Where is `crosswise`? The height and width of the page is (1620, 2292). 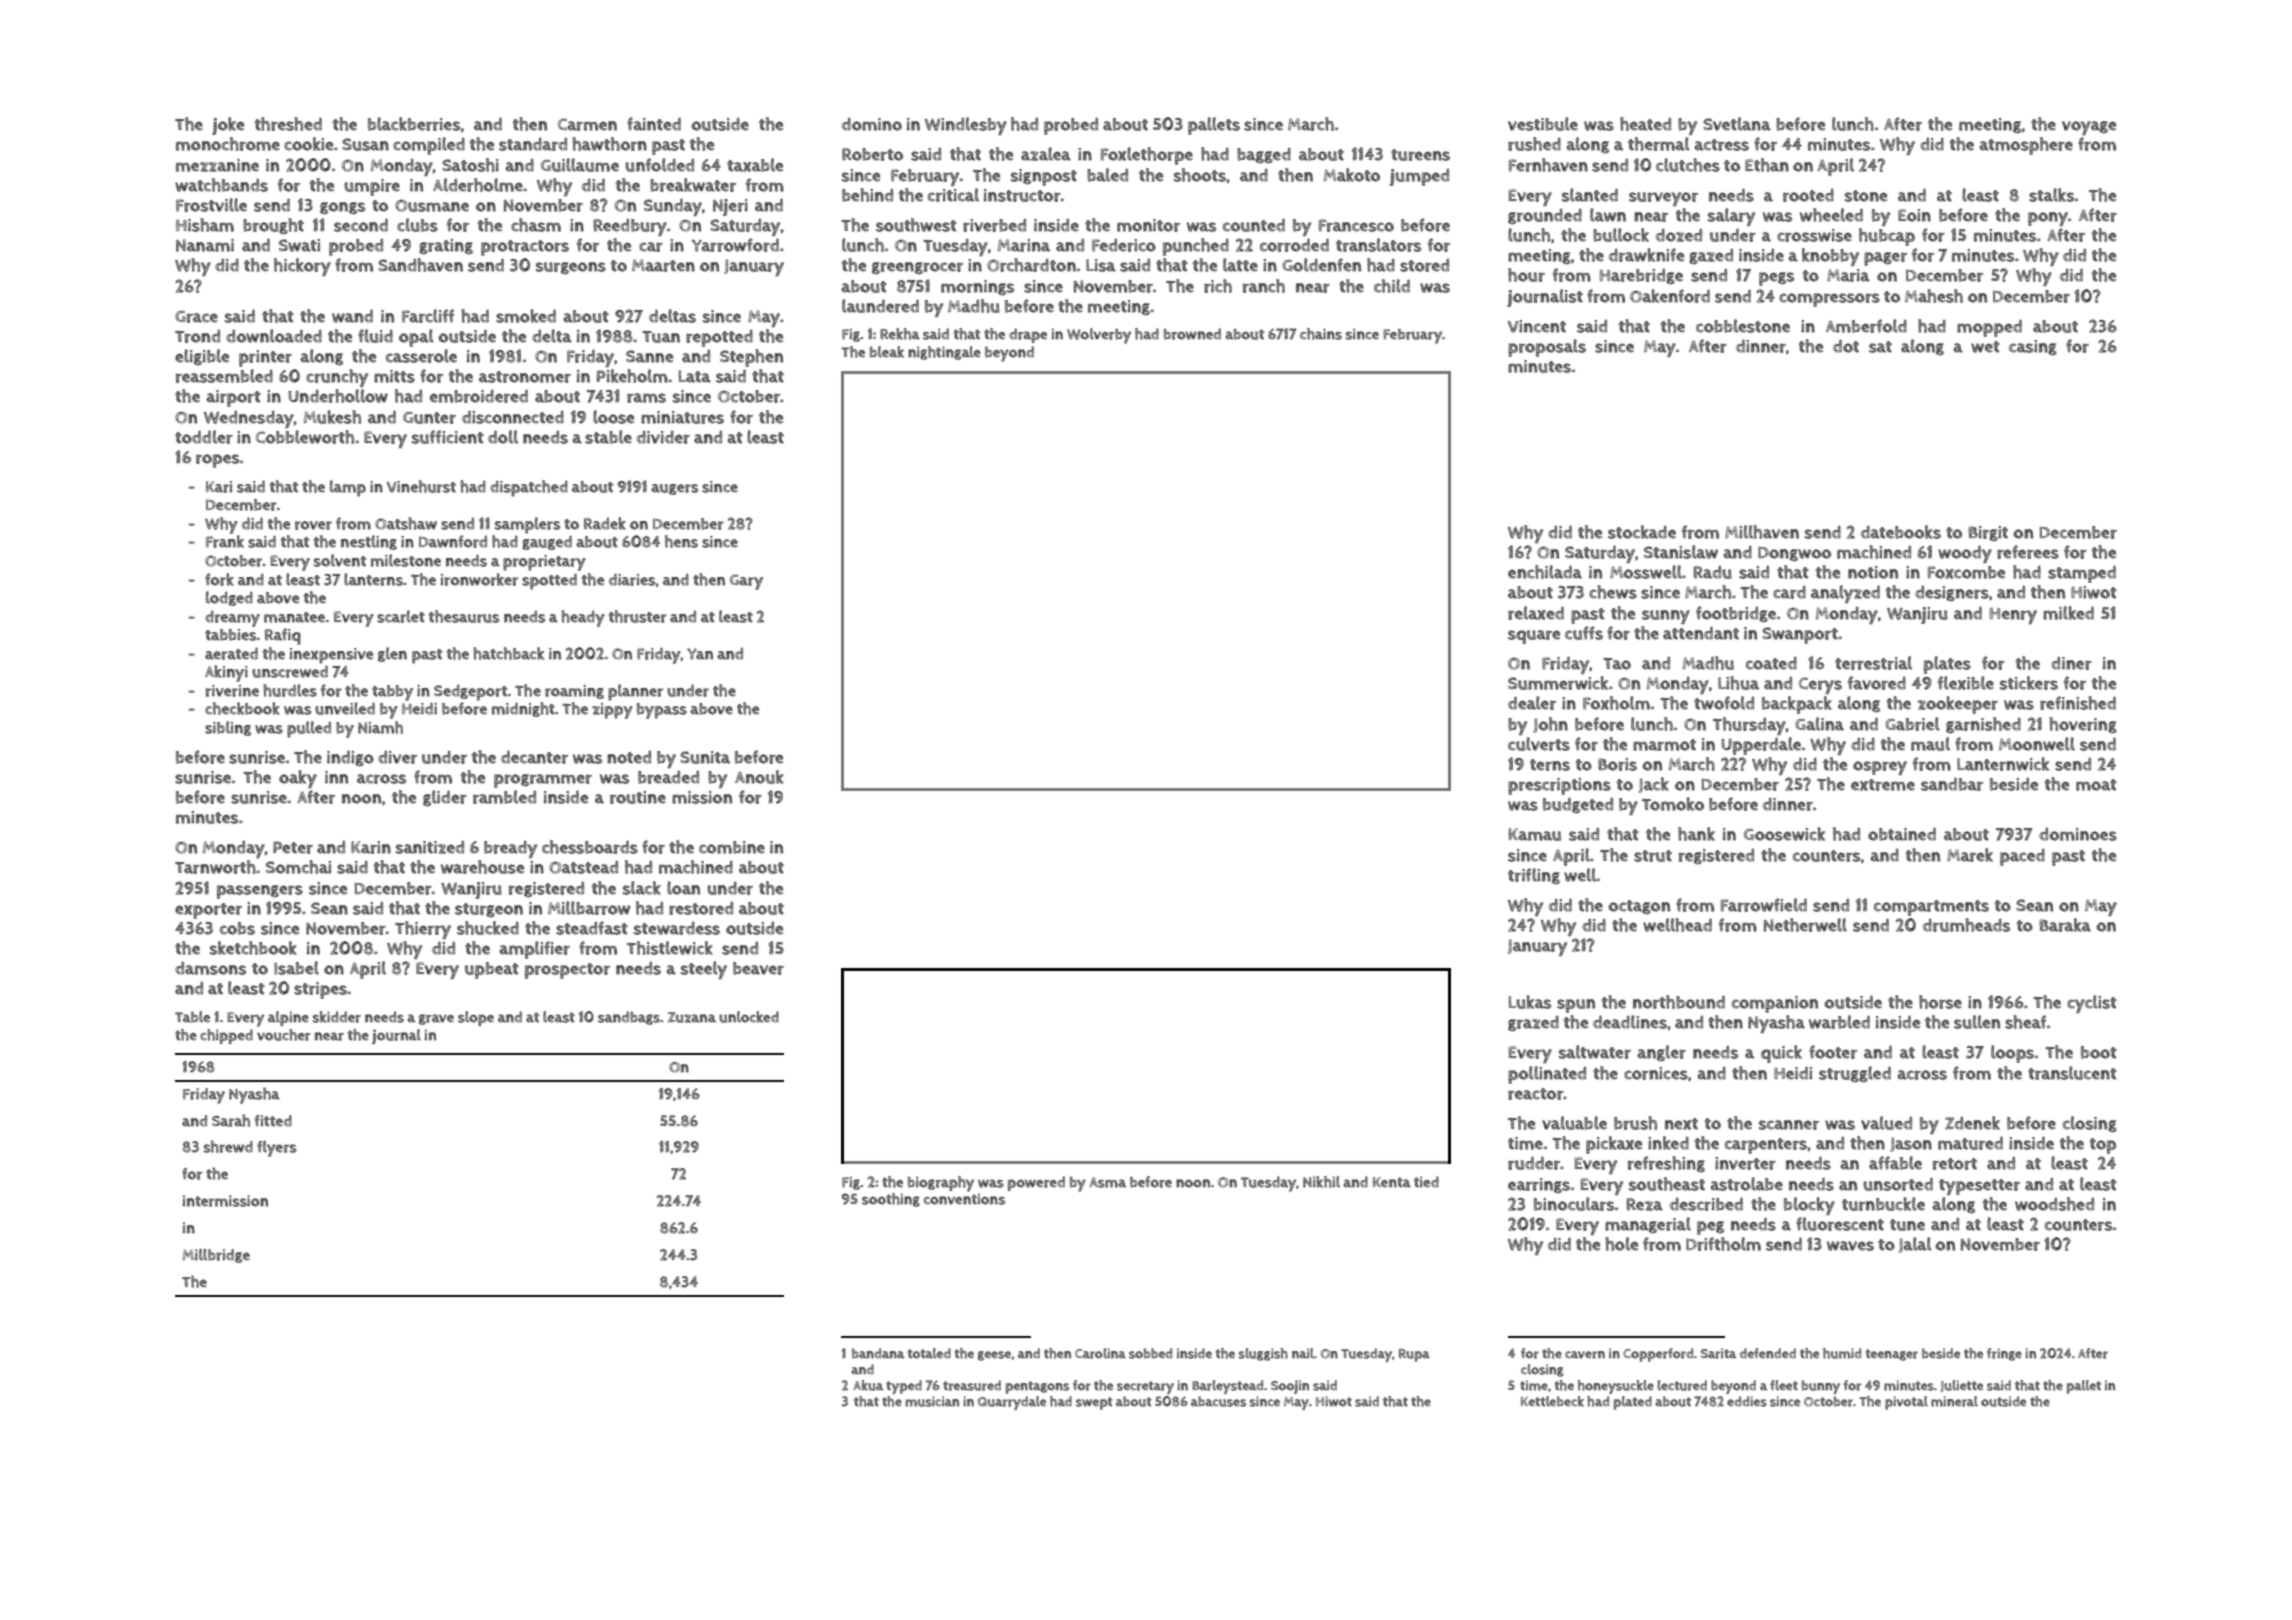 crosswise is located at coordinates (1814, 235).
